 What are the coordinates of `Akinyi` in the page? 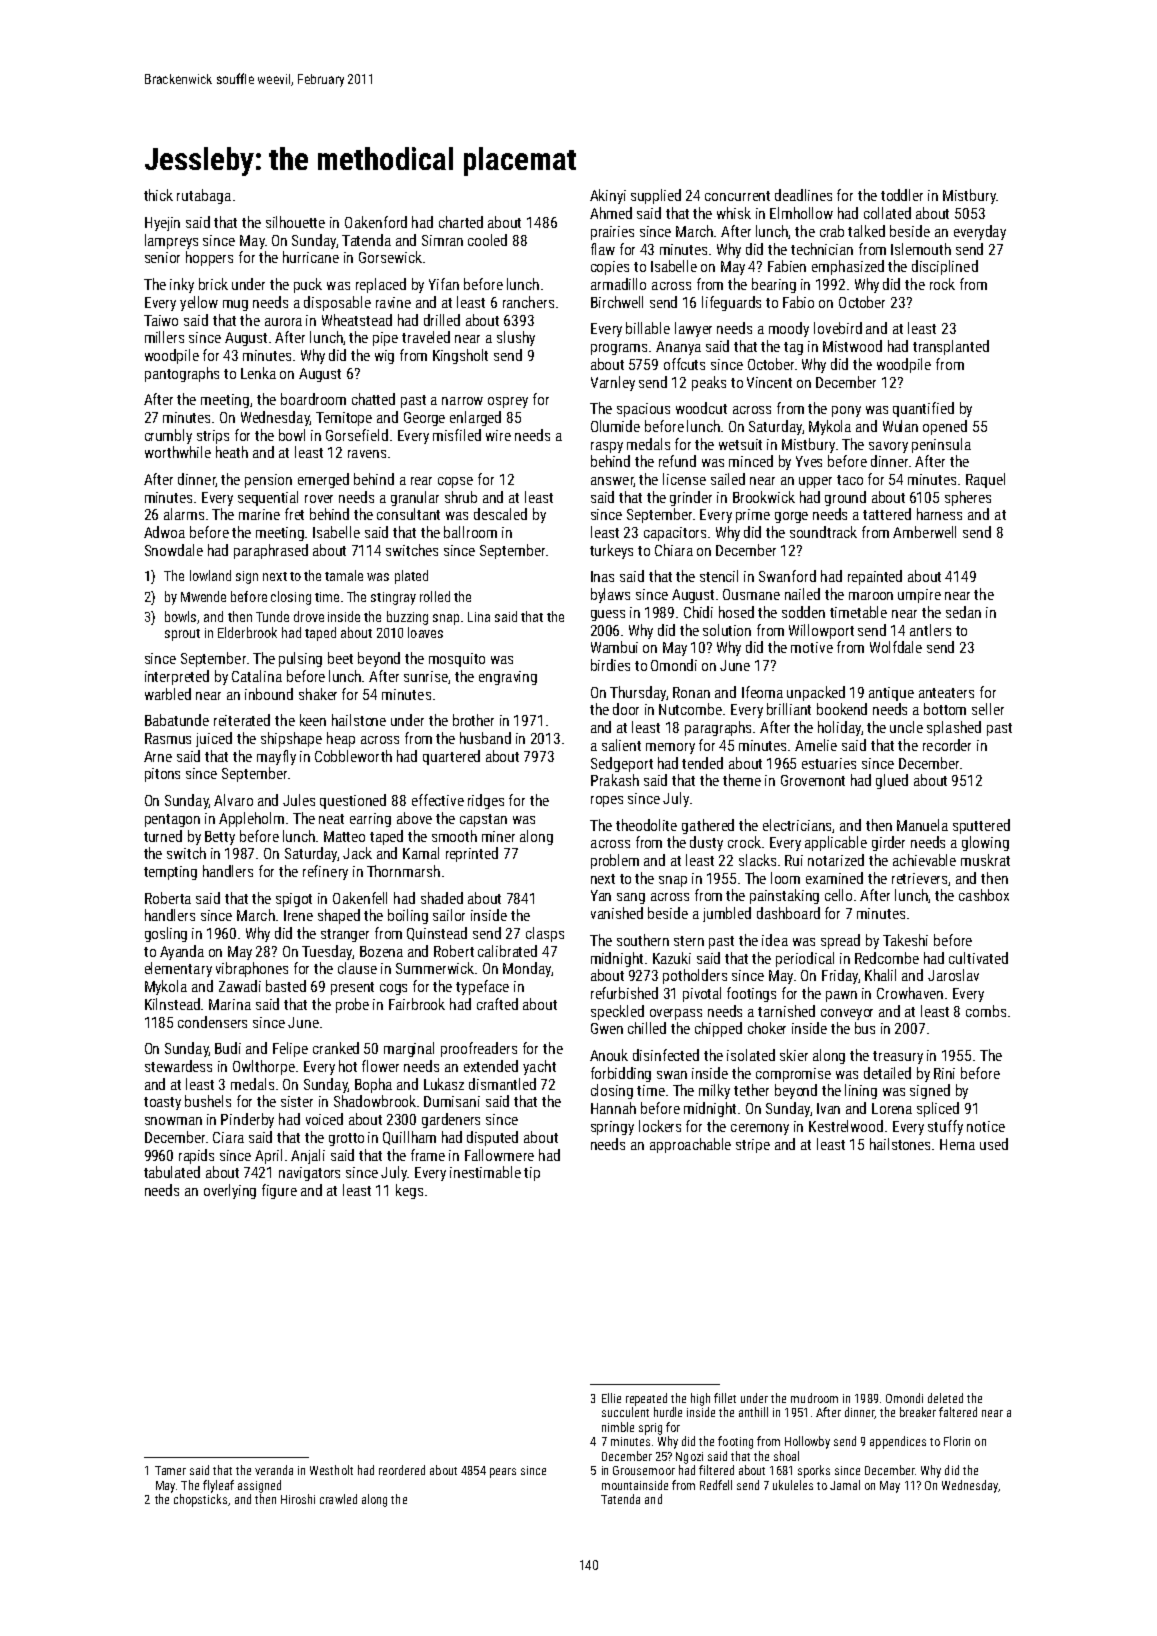 It's located at (608, 196).
